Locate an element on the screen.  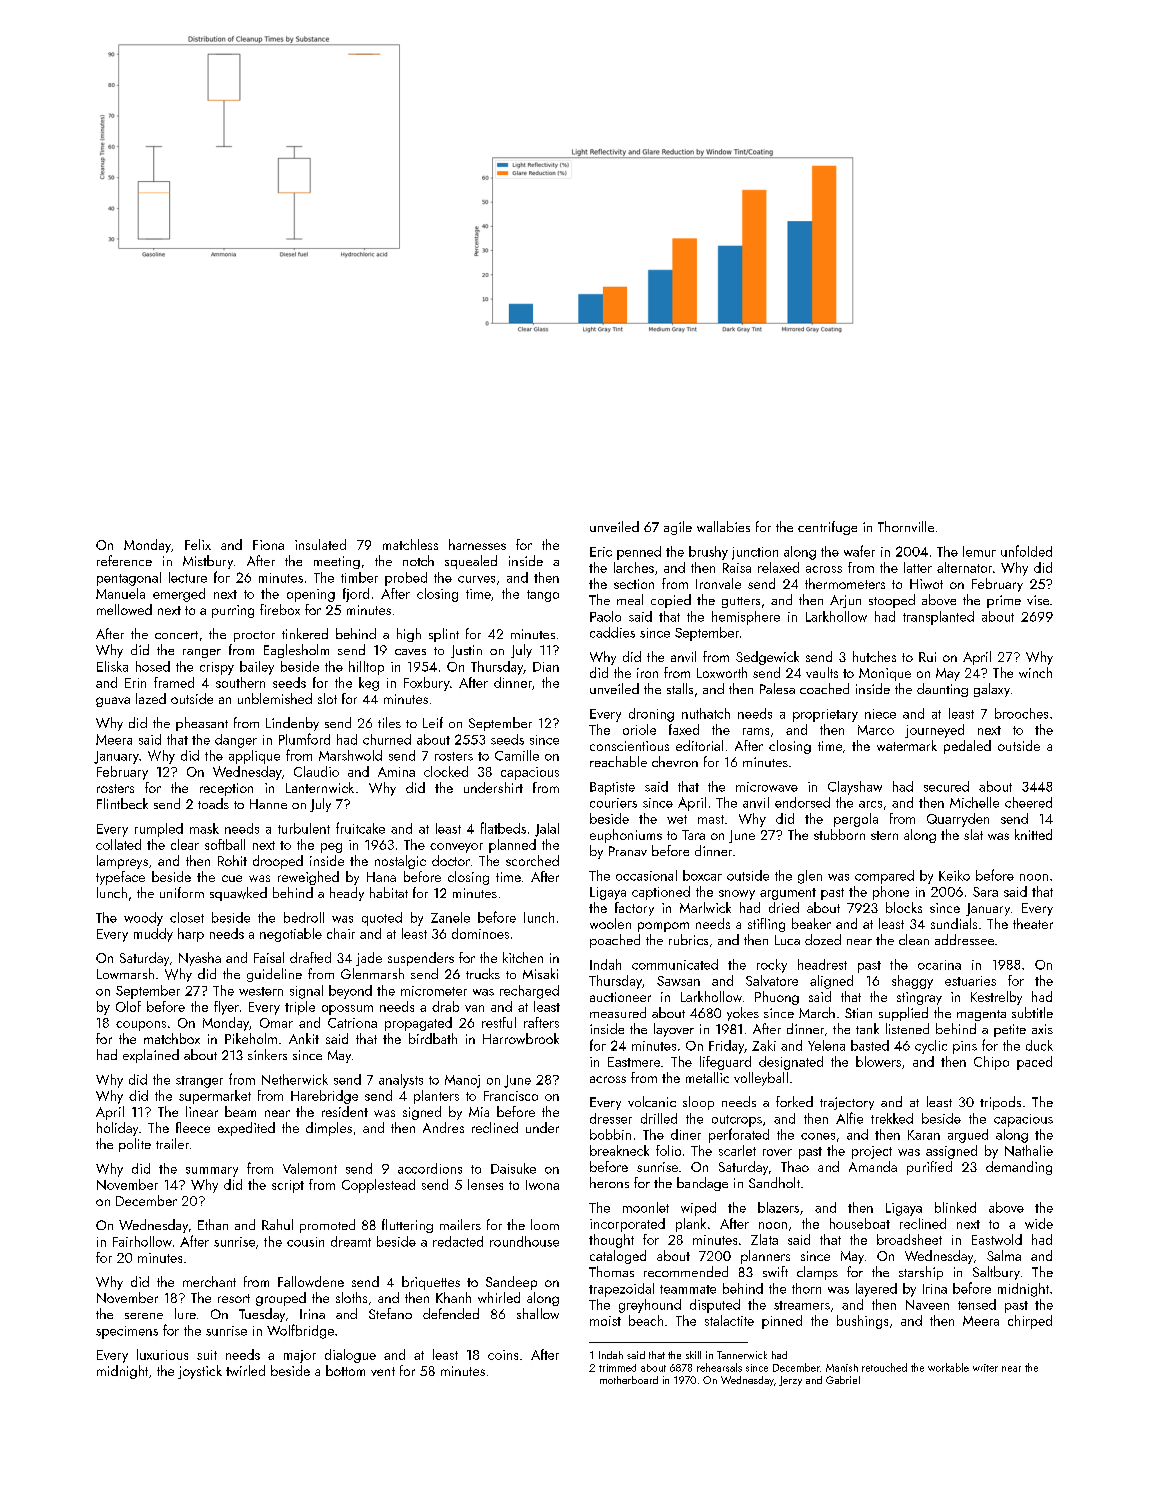
wafer is located at coordinates (859, 551).
